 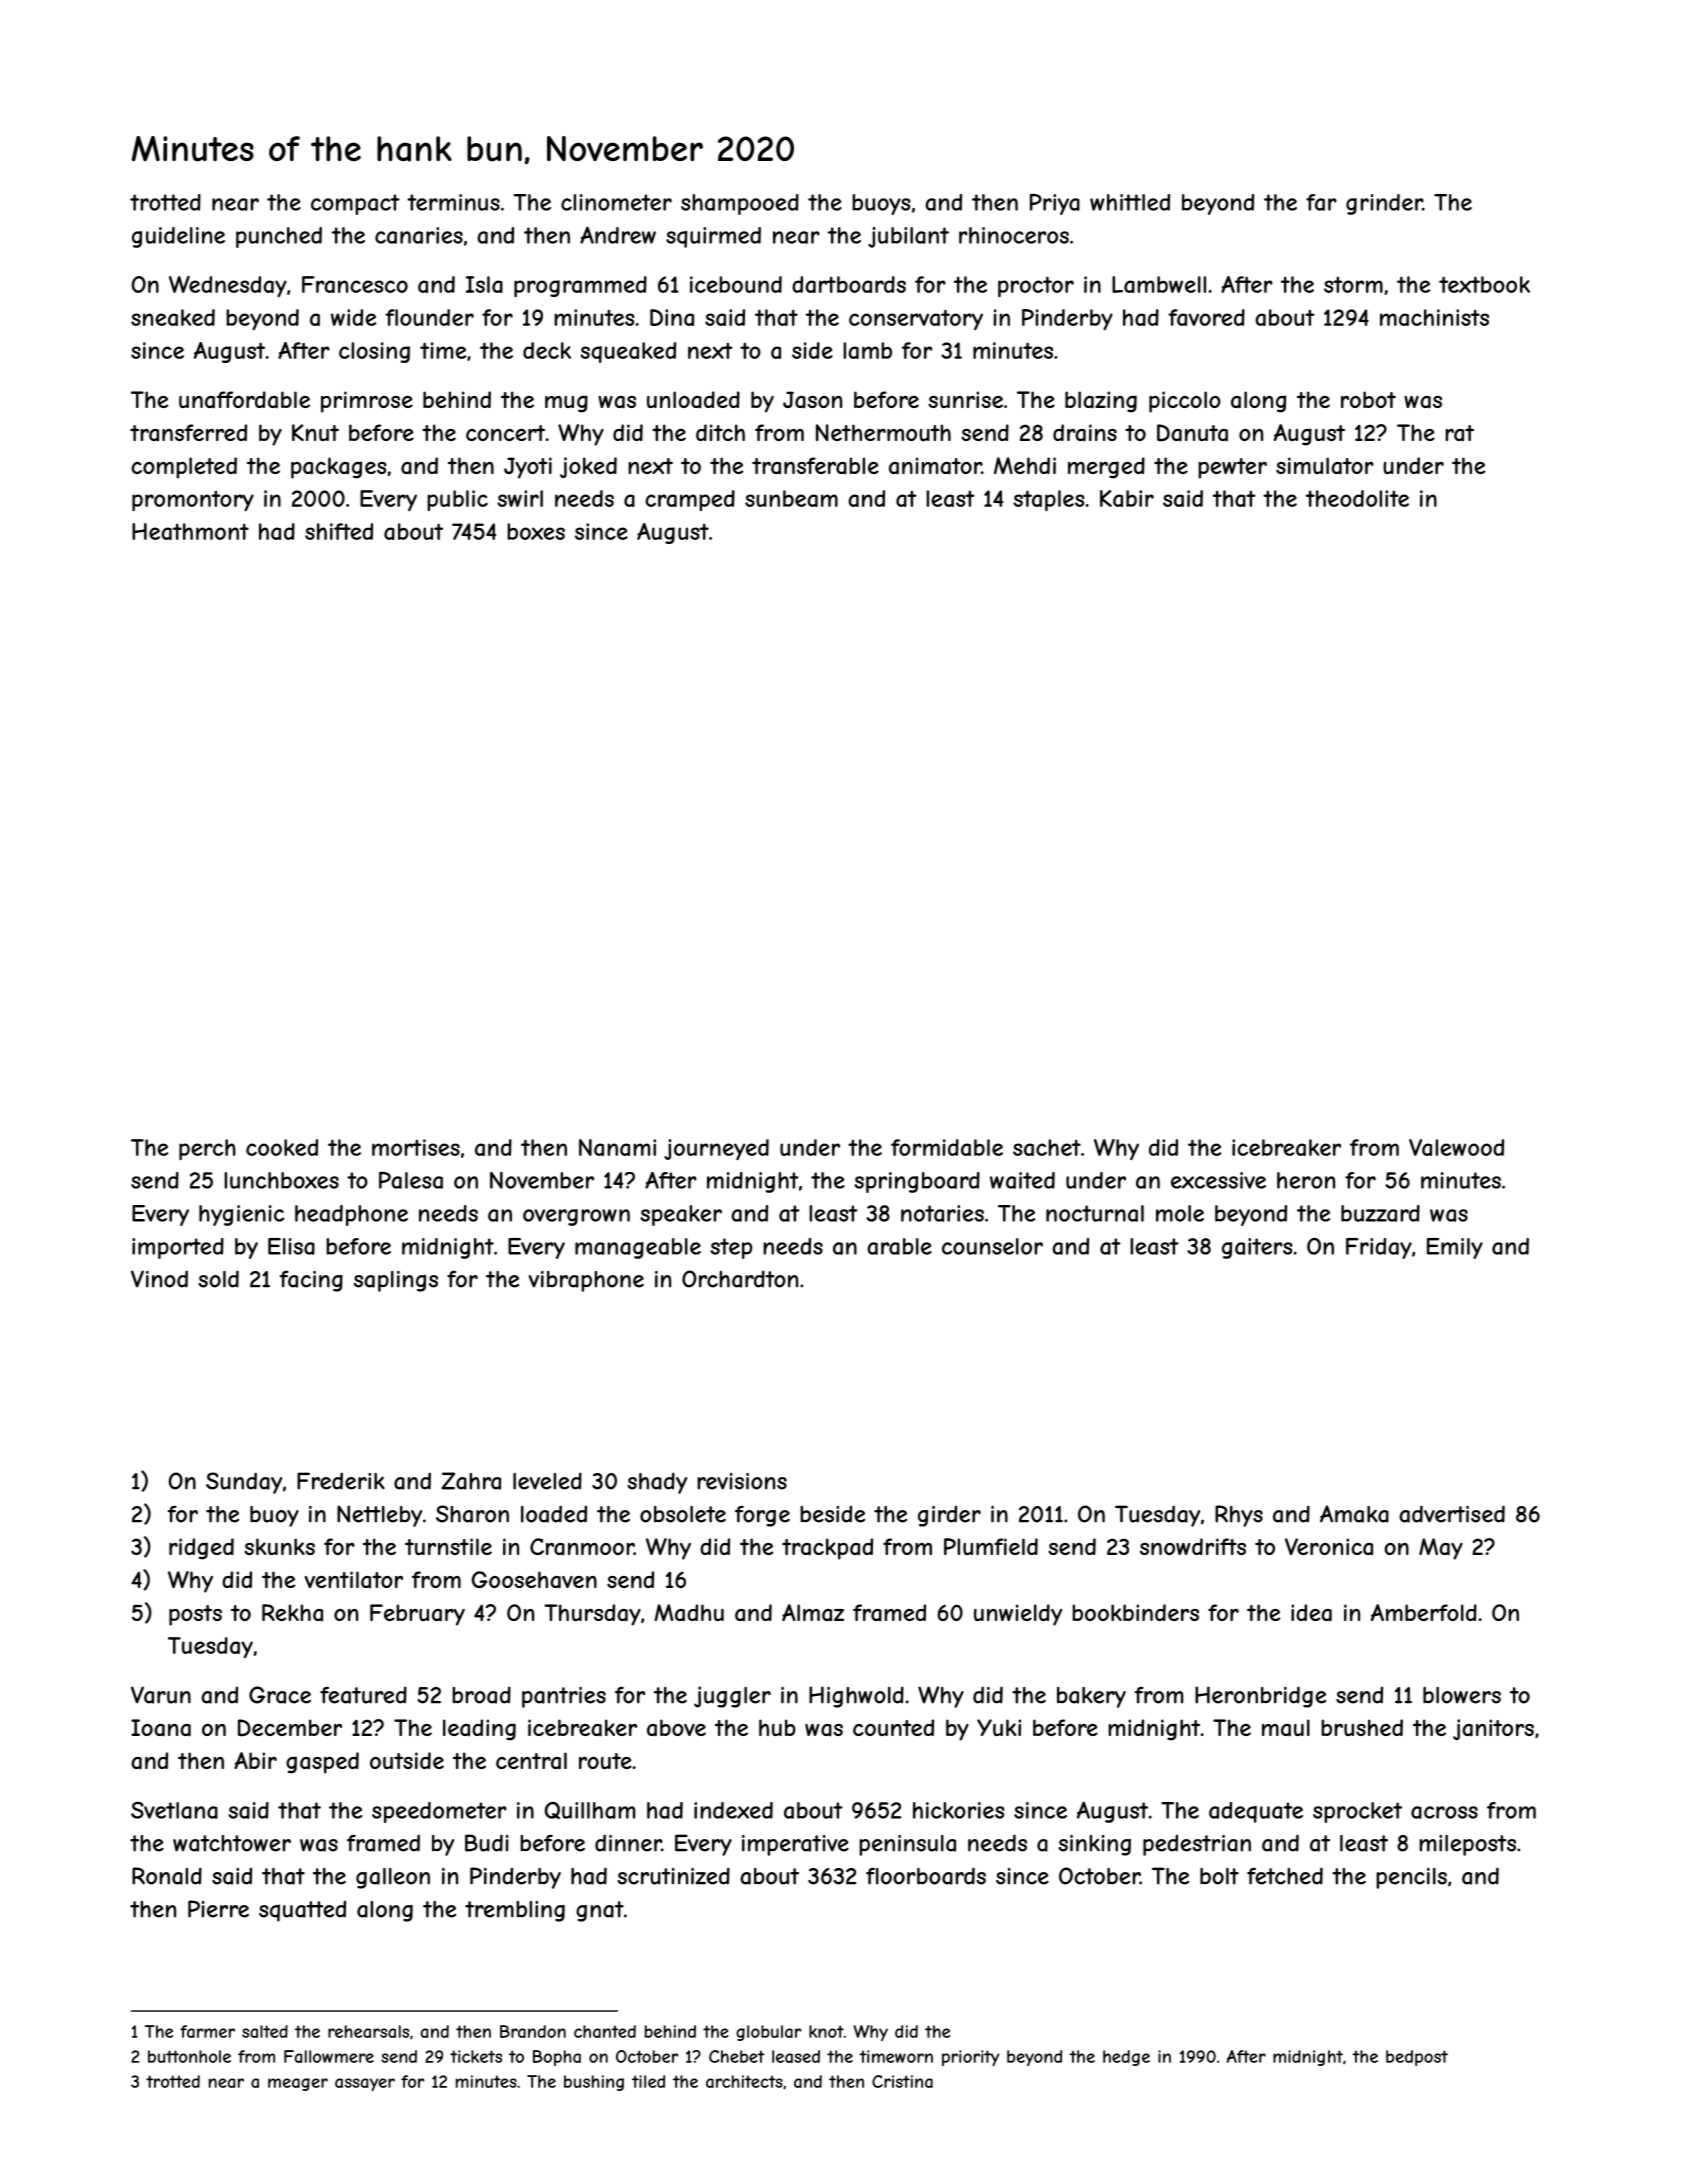 What do you see at coordinates (1379, 1248) in the screenshot?
I see `Friday` at bounding box center [1379, 1248].
